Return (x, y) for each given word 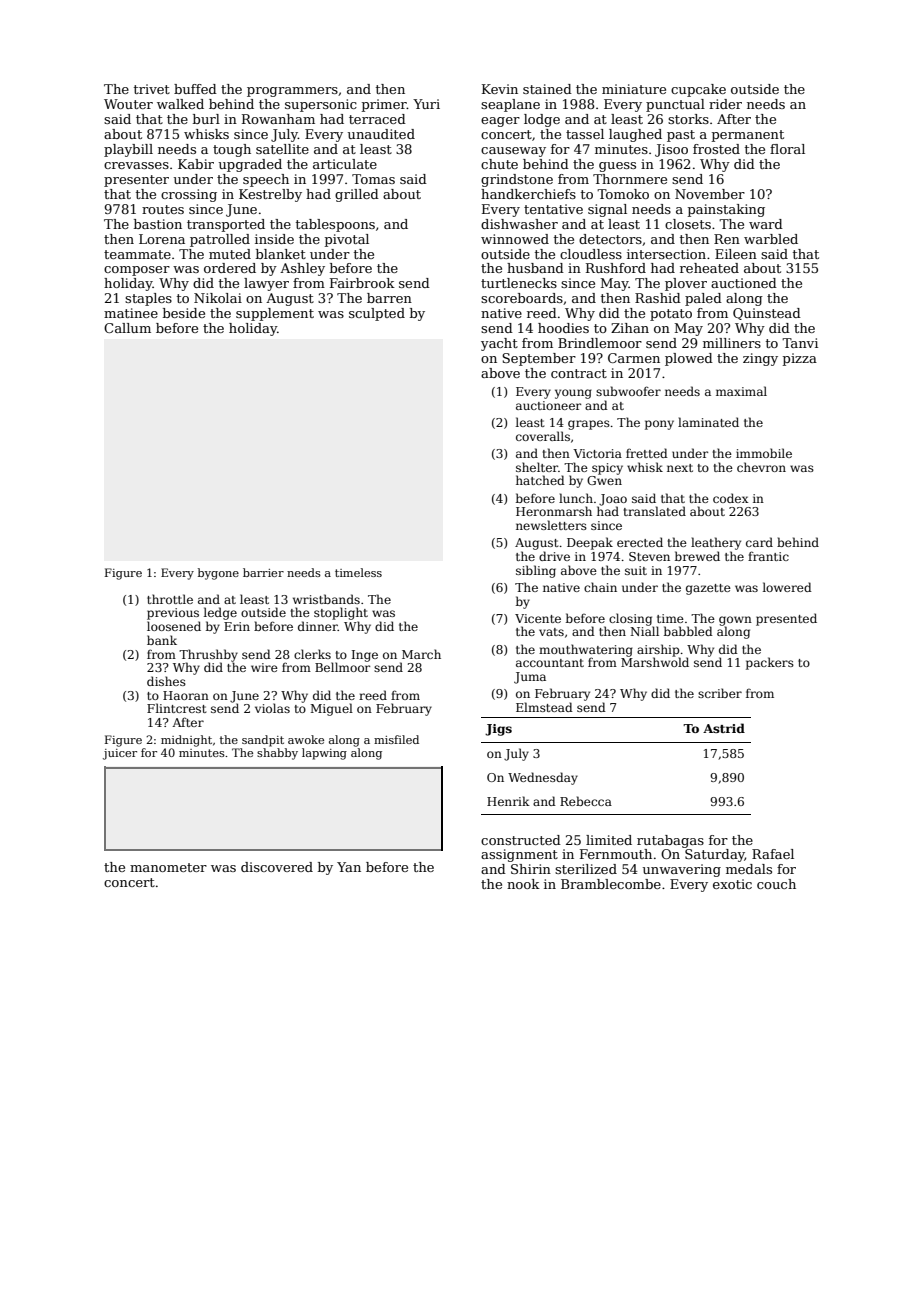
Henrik (508, 801)
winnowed (515, 239)
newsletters (551, 525)
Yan (349, 867)
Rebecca (586, 801)
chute (499, 164)
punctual (675, 105)
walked (180, 104)
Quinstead (767, 314)
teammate (137, 254)
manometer (168, 867)
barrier (263, 572)
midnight (186, 741)
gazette (708, 589)
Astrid (724, 728)
